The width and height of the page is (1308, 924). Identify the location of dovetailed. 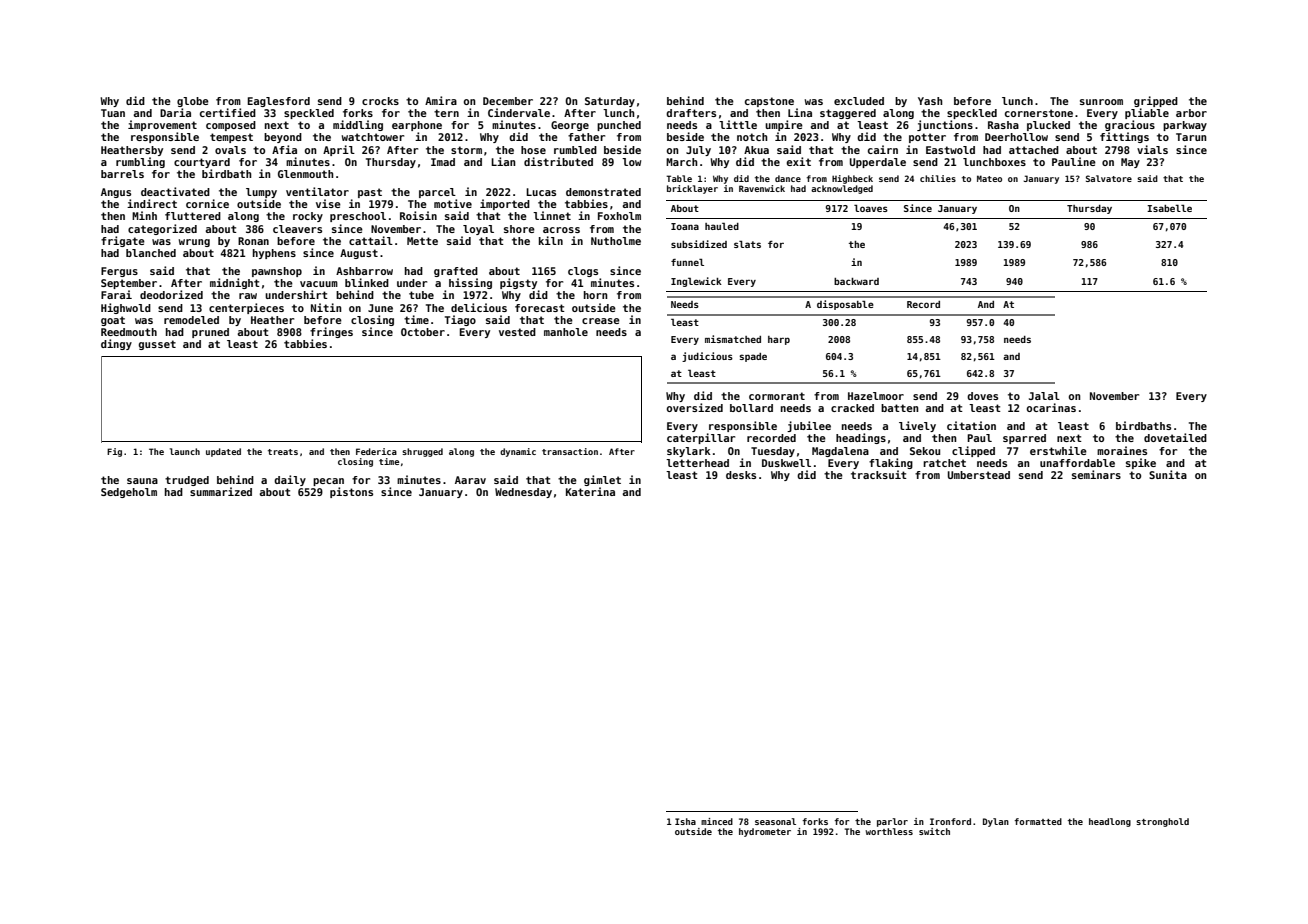
(1175, 437).
